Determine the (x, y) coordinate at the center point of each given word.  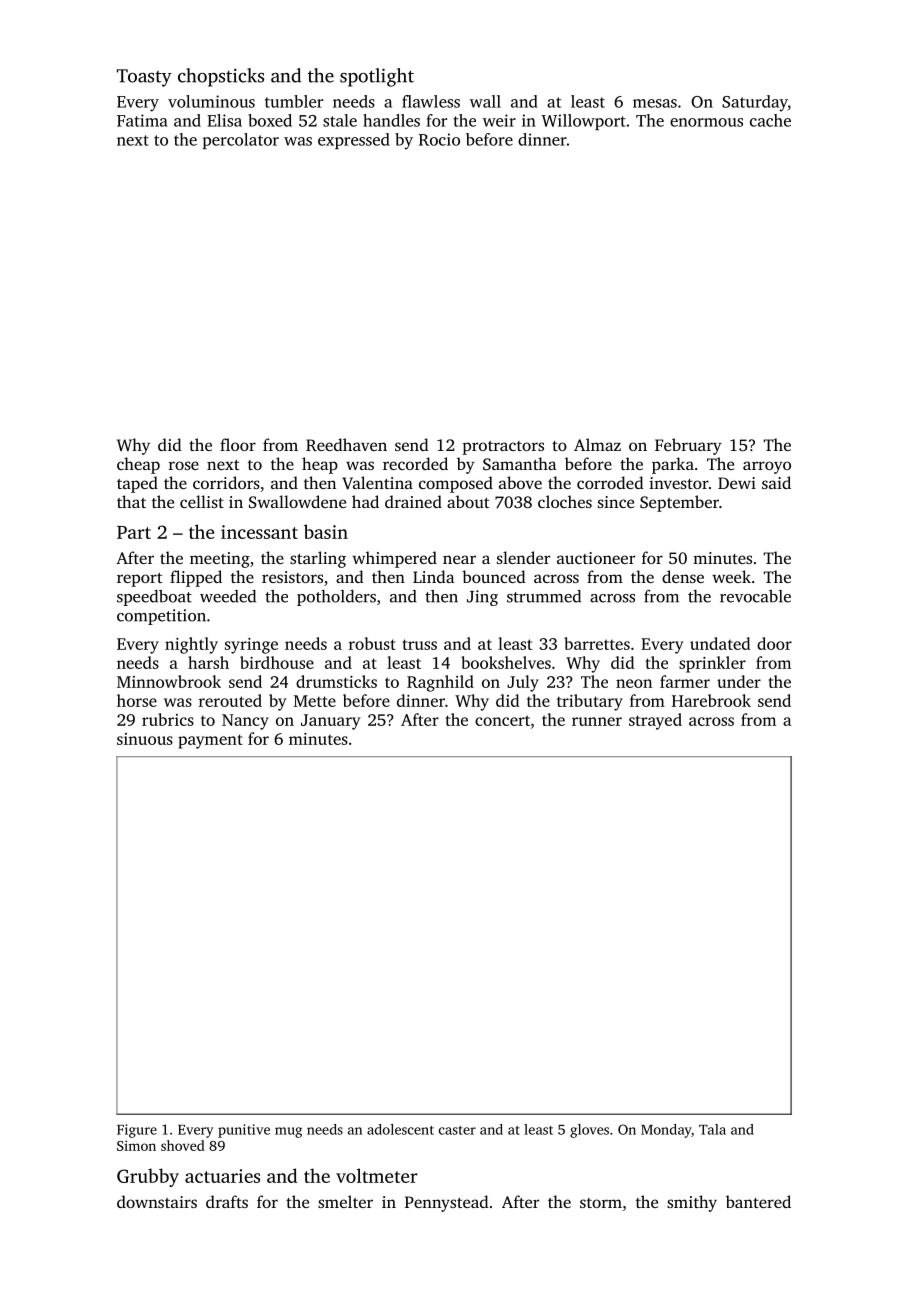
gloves (589, 1131)
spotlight (377, 77)
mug (288, 1132)
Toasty (144, 78)
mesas (655, 103)
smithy (692, 1203)
